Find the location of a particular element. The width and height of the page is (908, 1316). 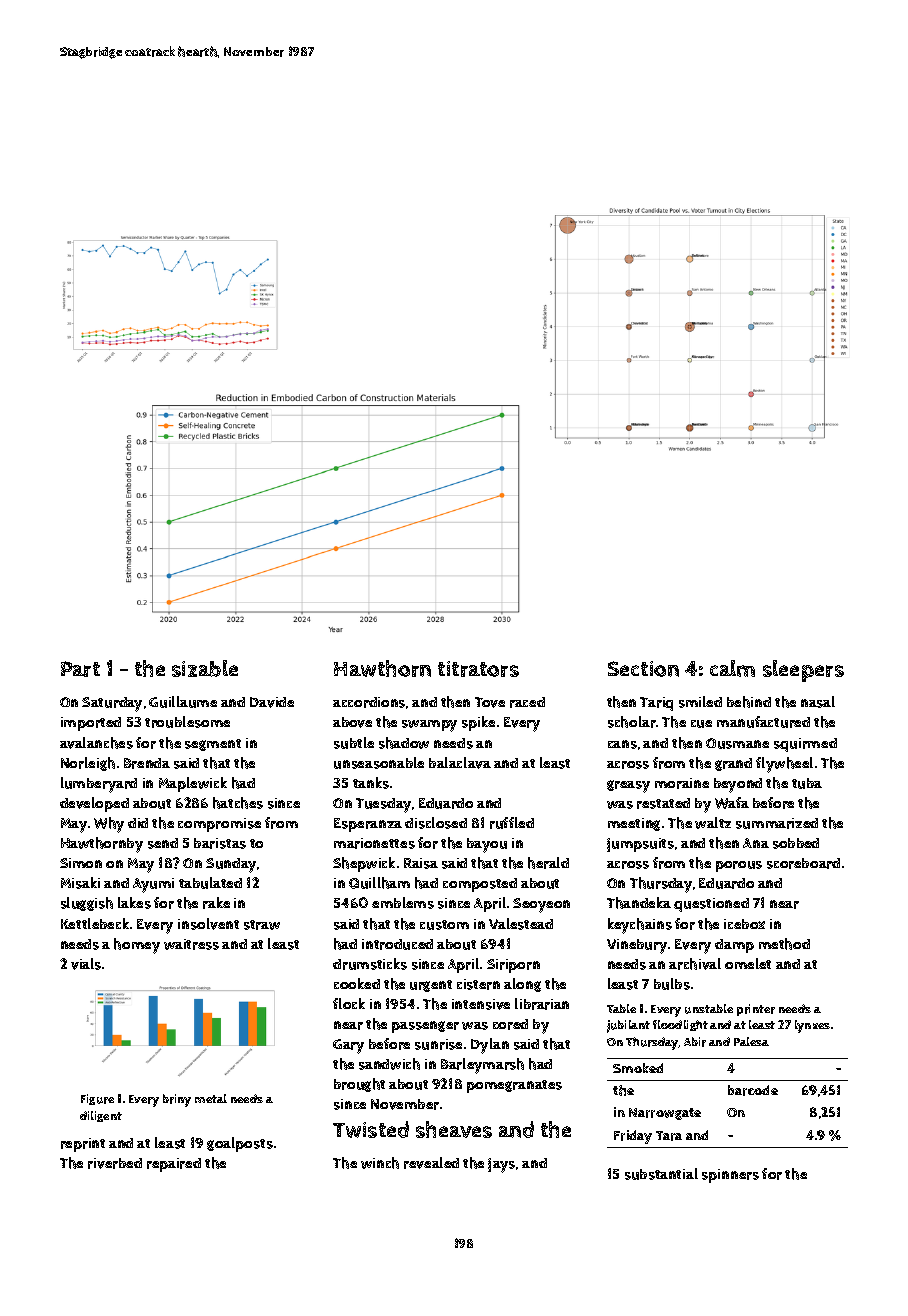

vials is located at coordinates (86, 964).
